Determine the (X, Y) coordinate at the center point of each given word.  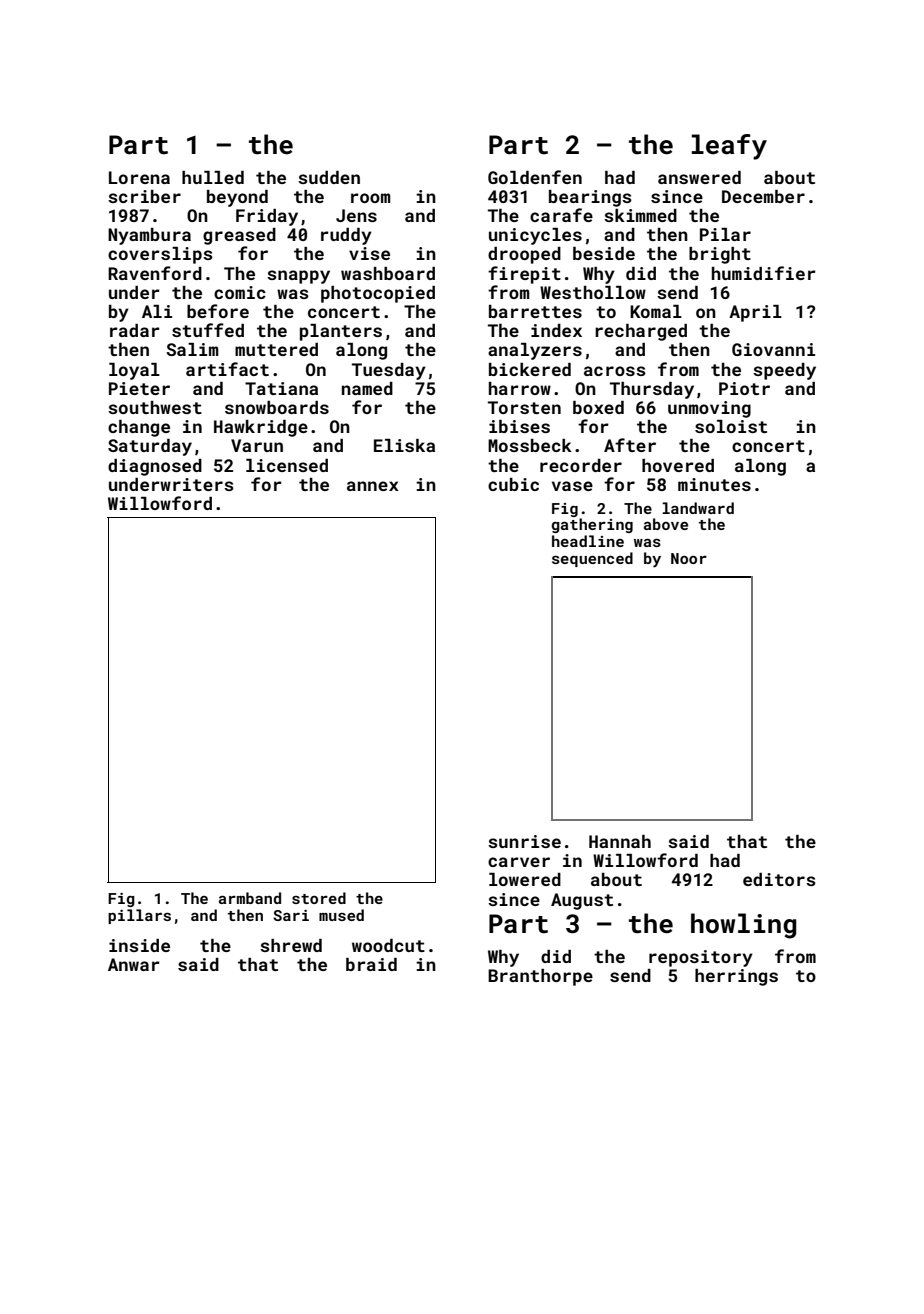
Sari (291, 915)
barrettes (535, 311)
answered (699, 177)
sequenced (592, 559)
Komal (656, 311)
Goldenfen (535, 177)
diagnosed (155, 467)
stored (319, 898)
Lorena (139, 177)
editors (779, 879)
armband (250, 898)
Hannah (620, 841)
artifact (227, 369)
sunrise (524, 841)
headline (588, 541)
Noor (689, 558)
